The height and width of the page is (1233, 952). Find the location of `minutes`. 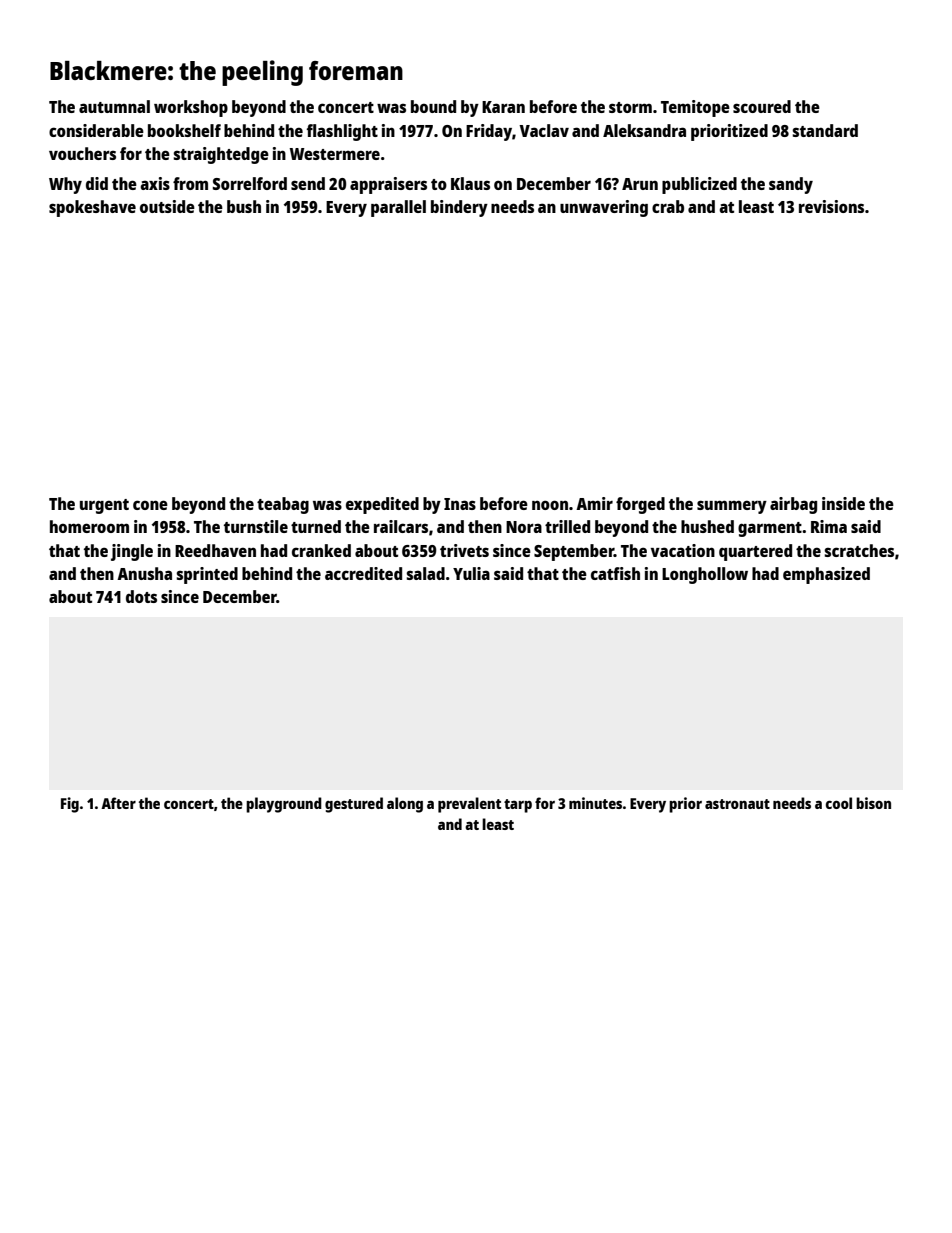

minutes is located at coordinates (595, 803).
